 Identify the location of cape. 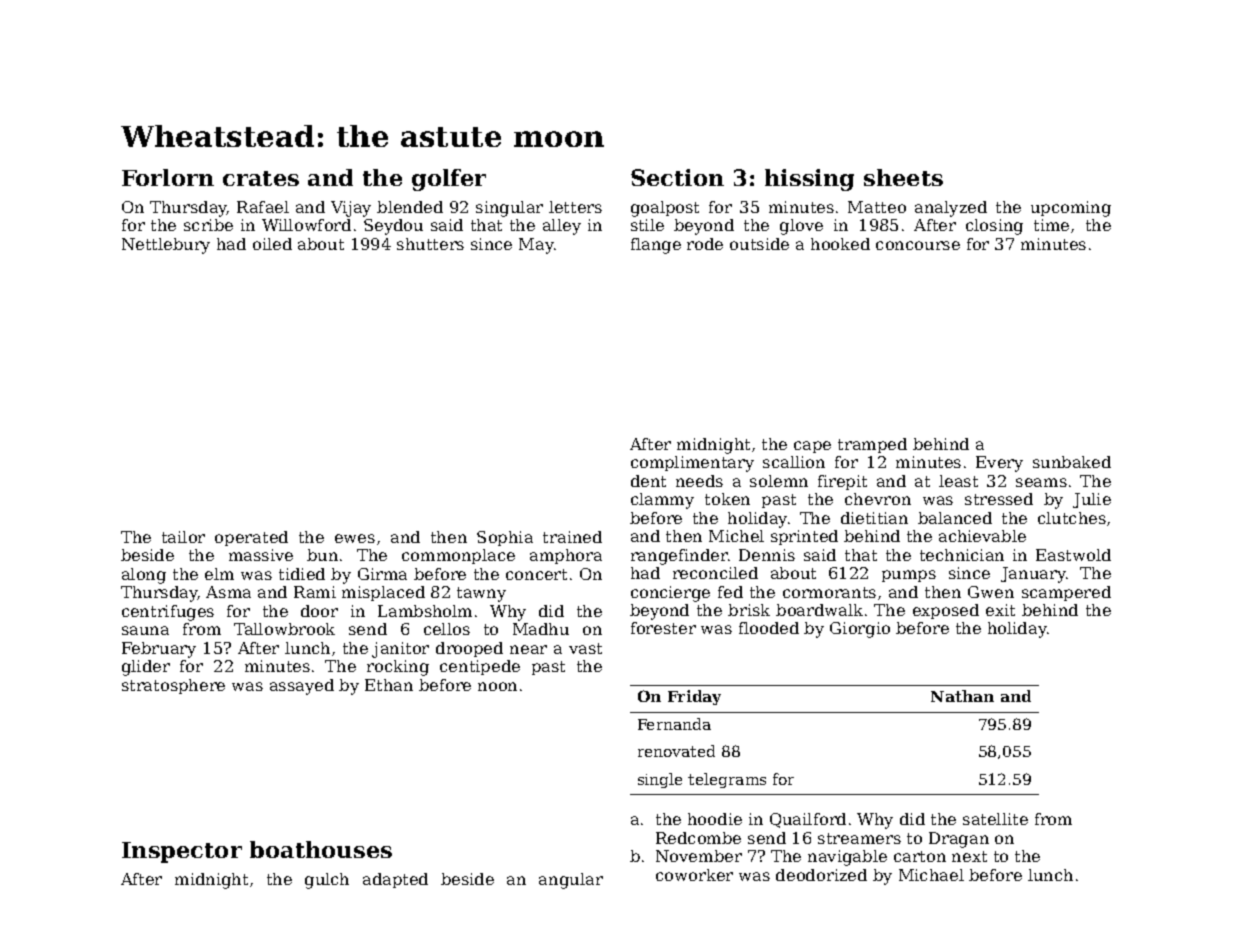
(812, 447).
